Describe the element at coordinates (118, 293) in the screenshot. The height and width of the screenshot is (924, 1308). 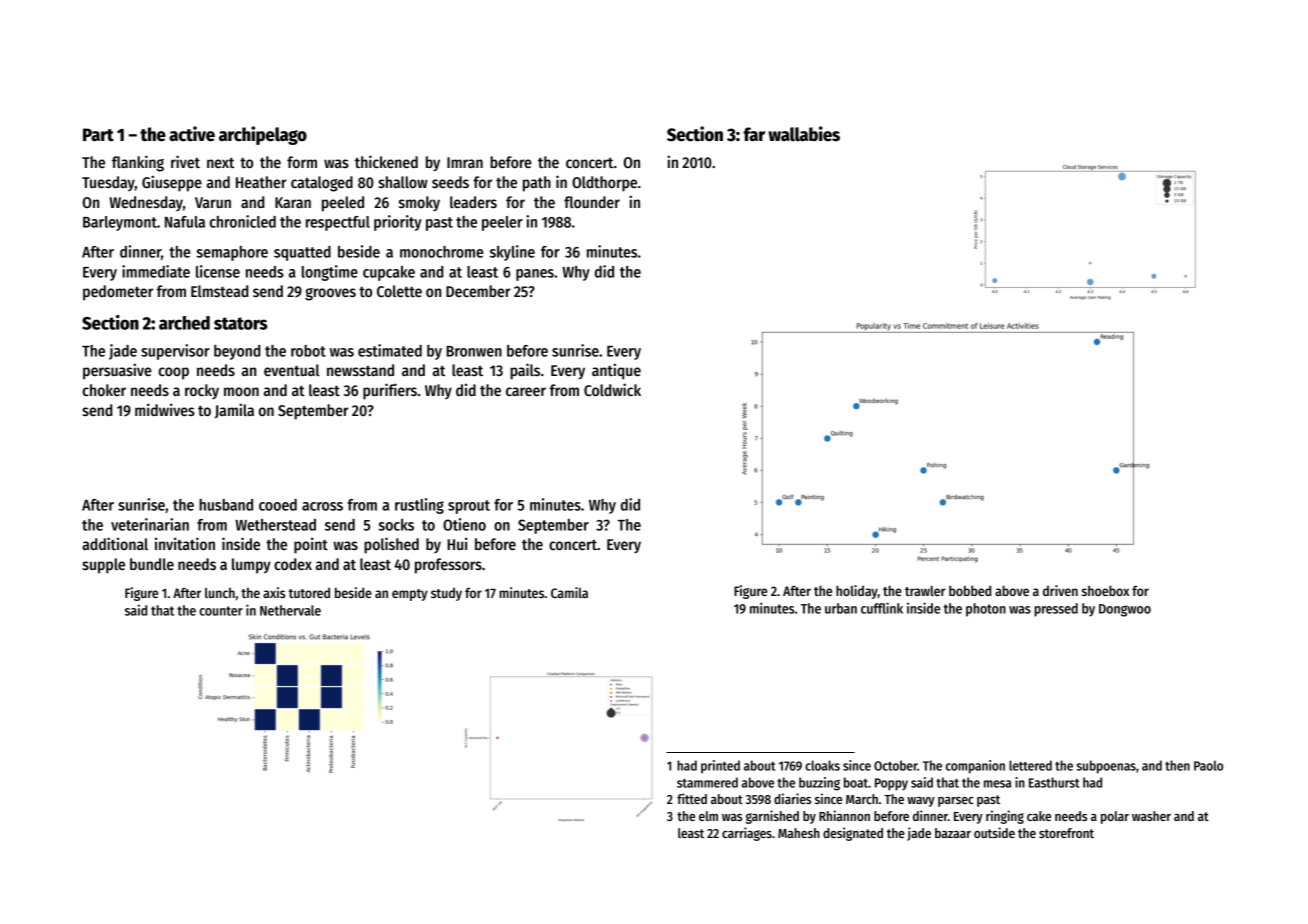
I see `pedometer` at that location.
